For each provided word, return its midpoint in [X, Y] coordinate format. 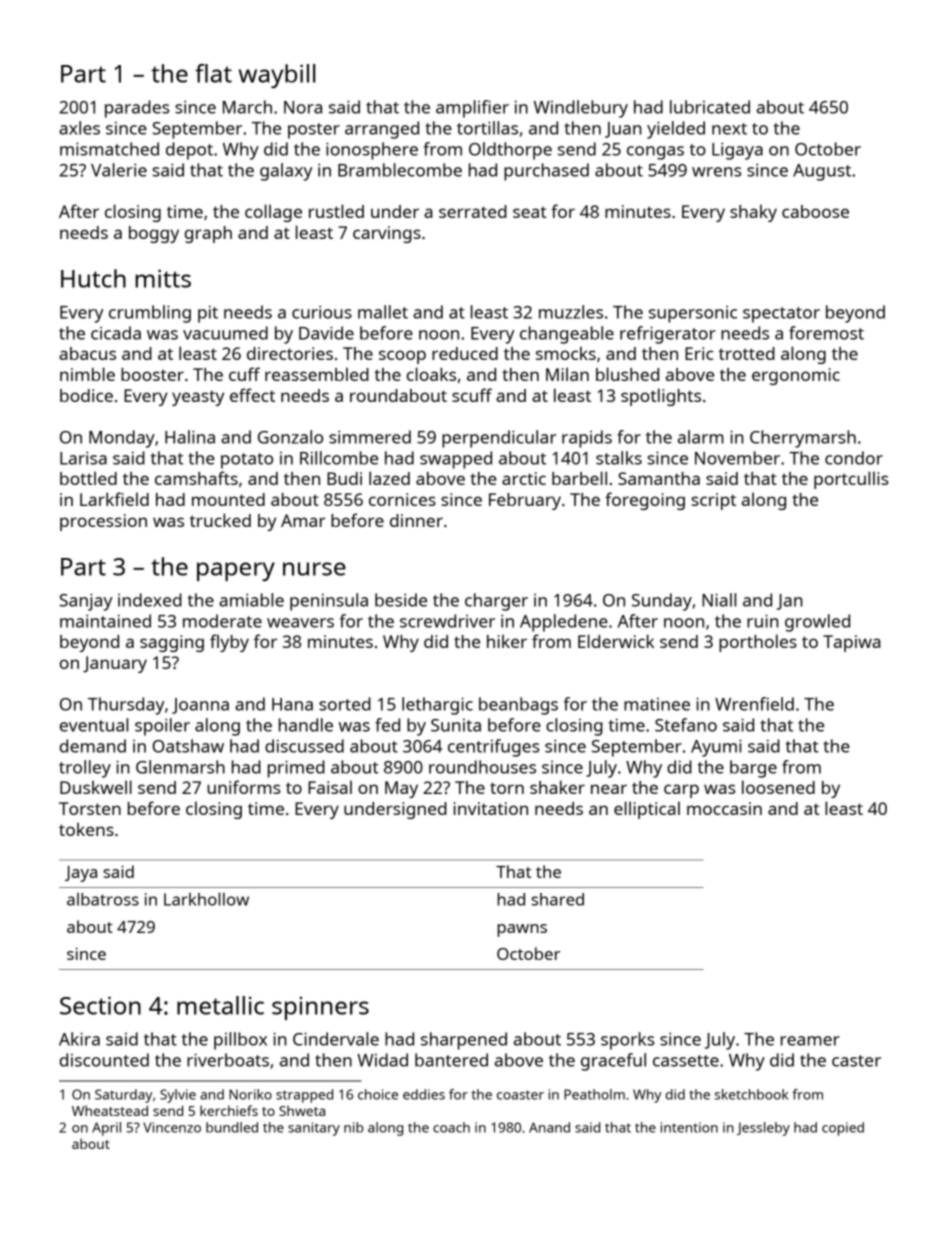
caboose [815, 211]
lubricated [710, 107]
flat [213, 73]
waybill [277, 76]
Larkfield [114, 499]
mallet [383, 312]
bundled [232, 1127]
